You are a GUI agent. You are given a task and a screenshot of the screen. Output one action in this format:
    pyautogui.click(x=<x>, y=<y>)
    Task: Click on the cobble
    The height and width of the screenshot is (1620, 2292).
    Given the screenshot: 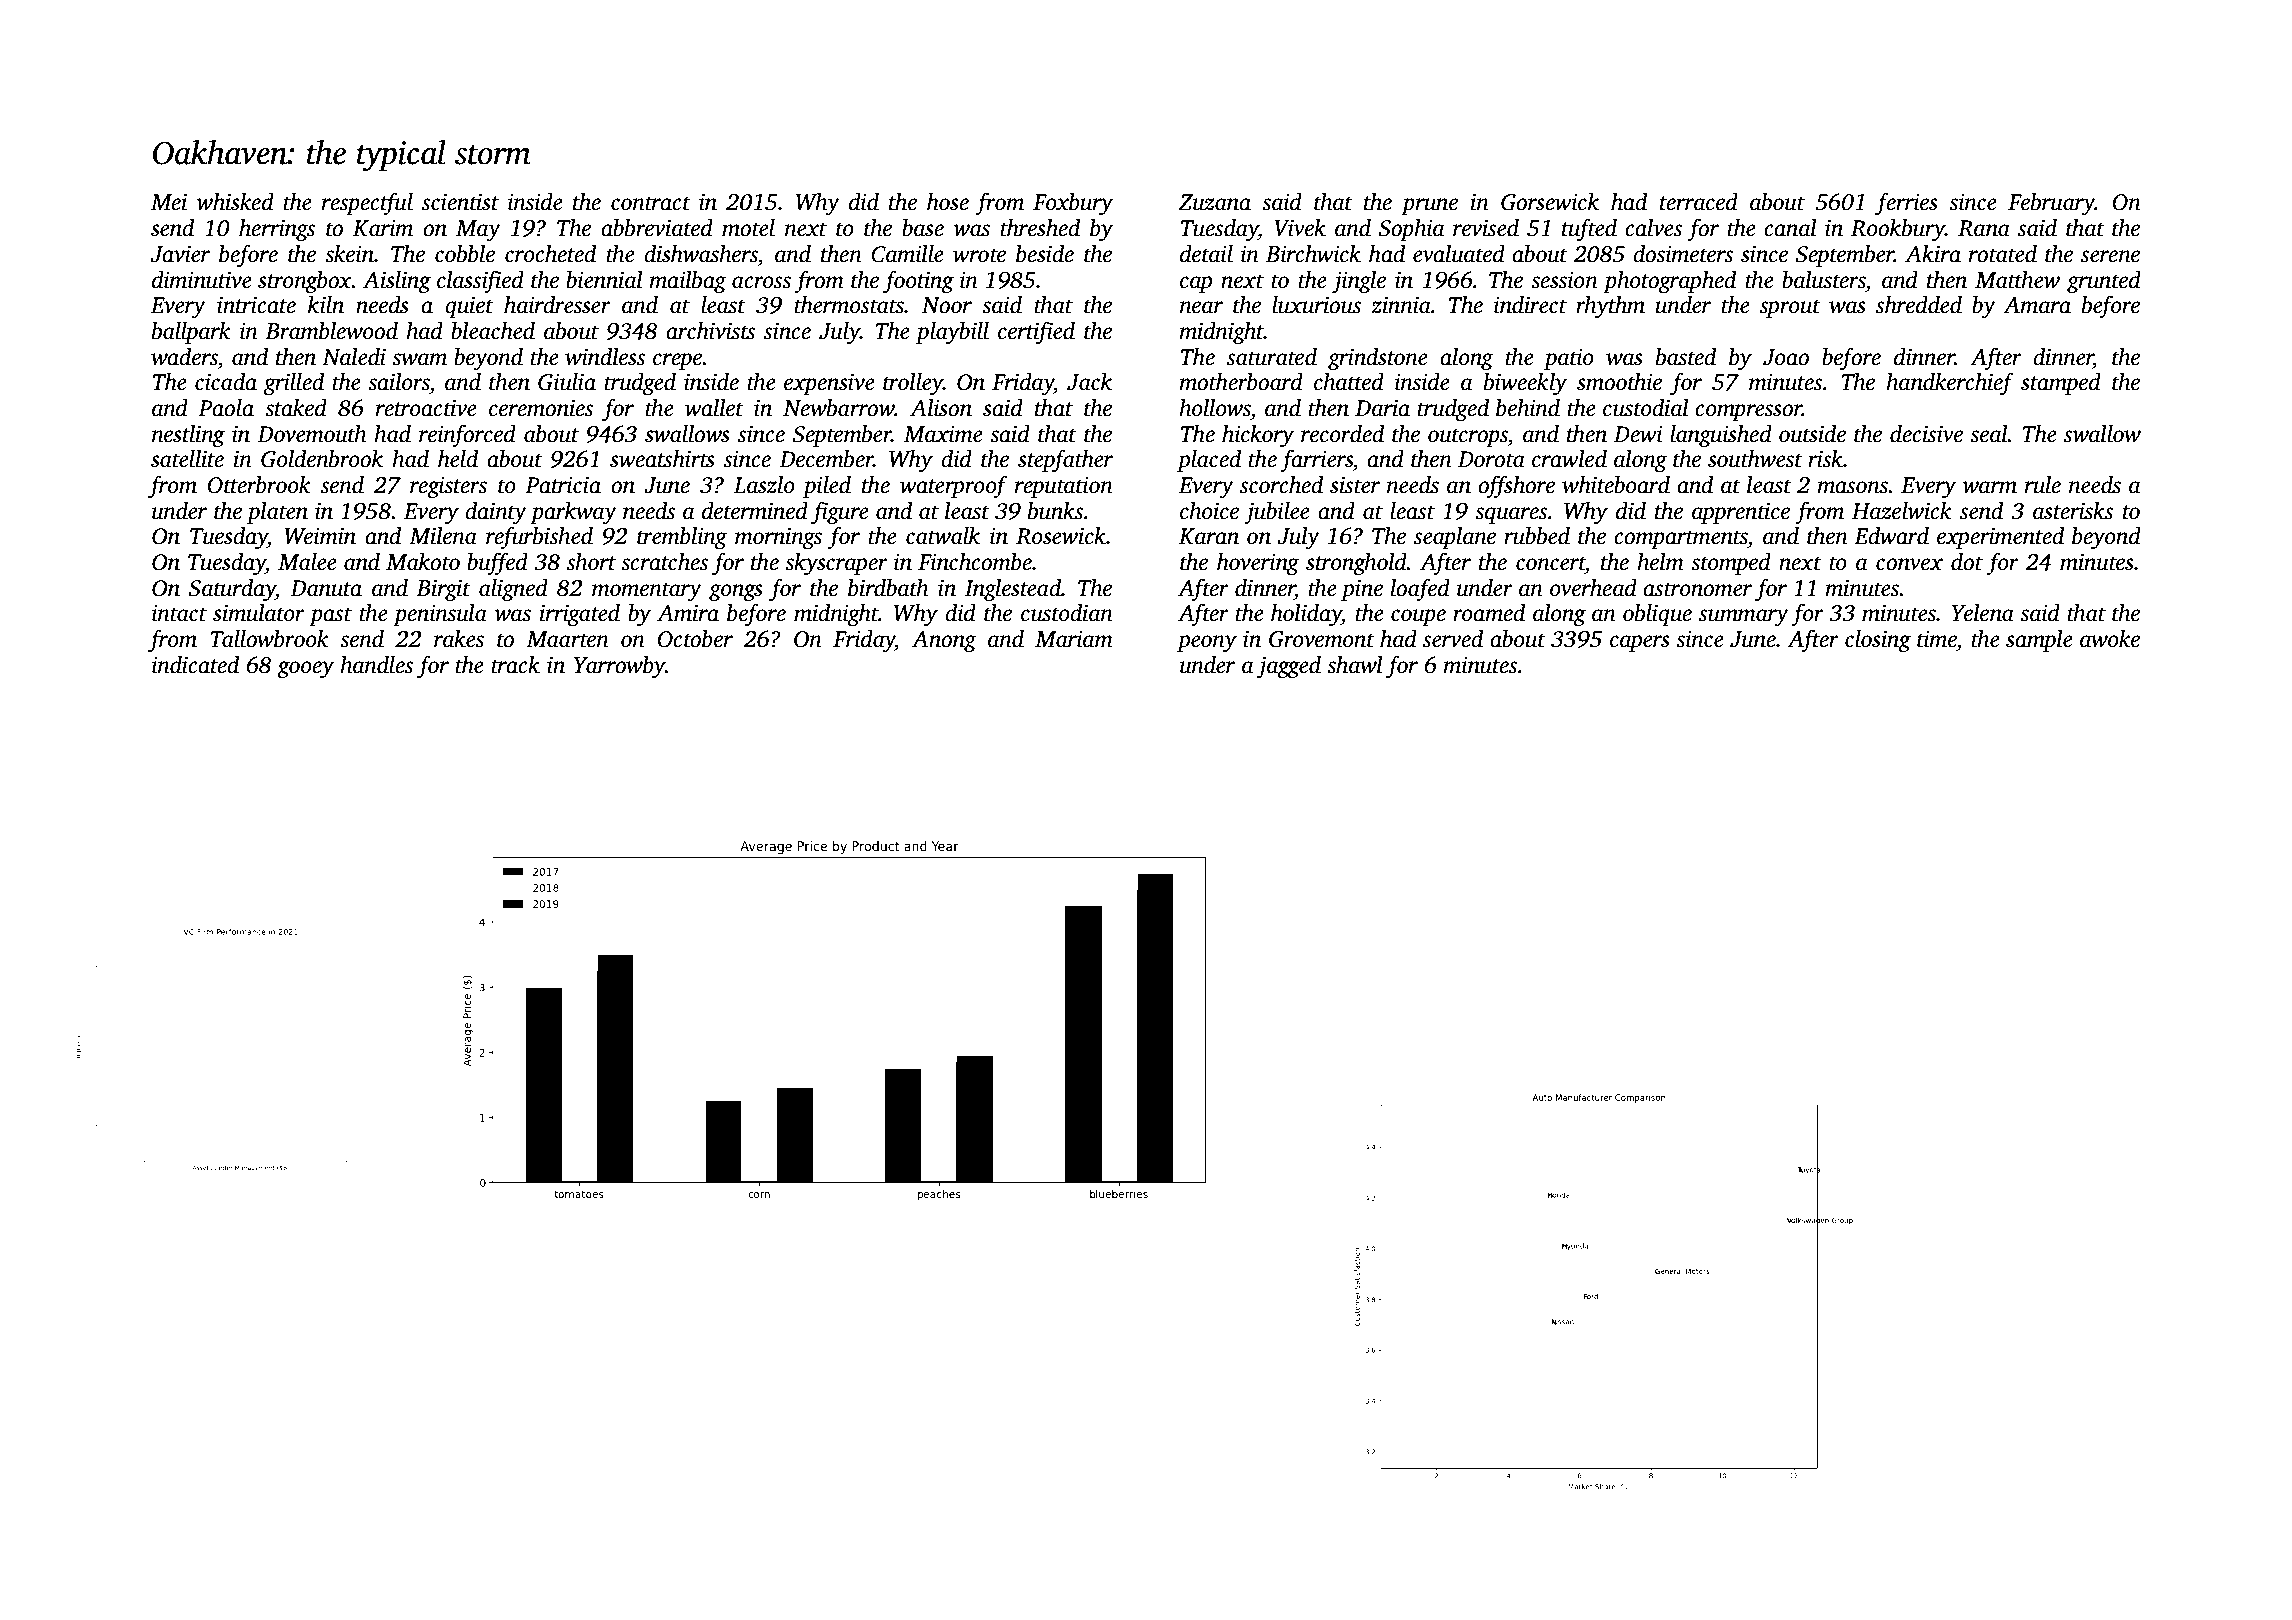 What is the action you would take?
    pyautogui.click(x=465, y=254)
